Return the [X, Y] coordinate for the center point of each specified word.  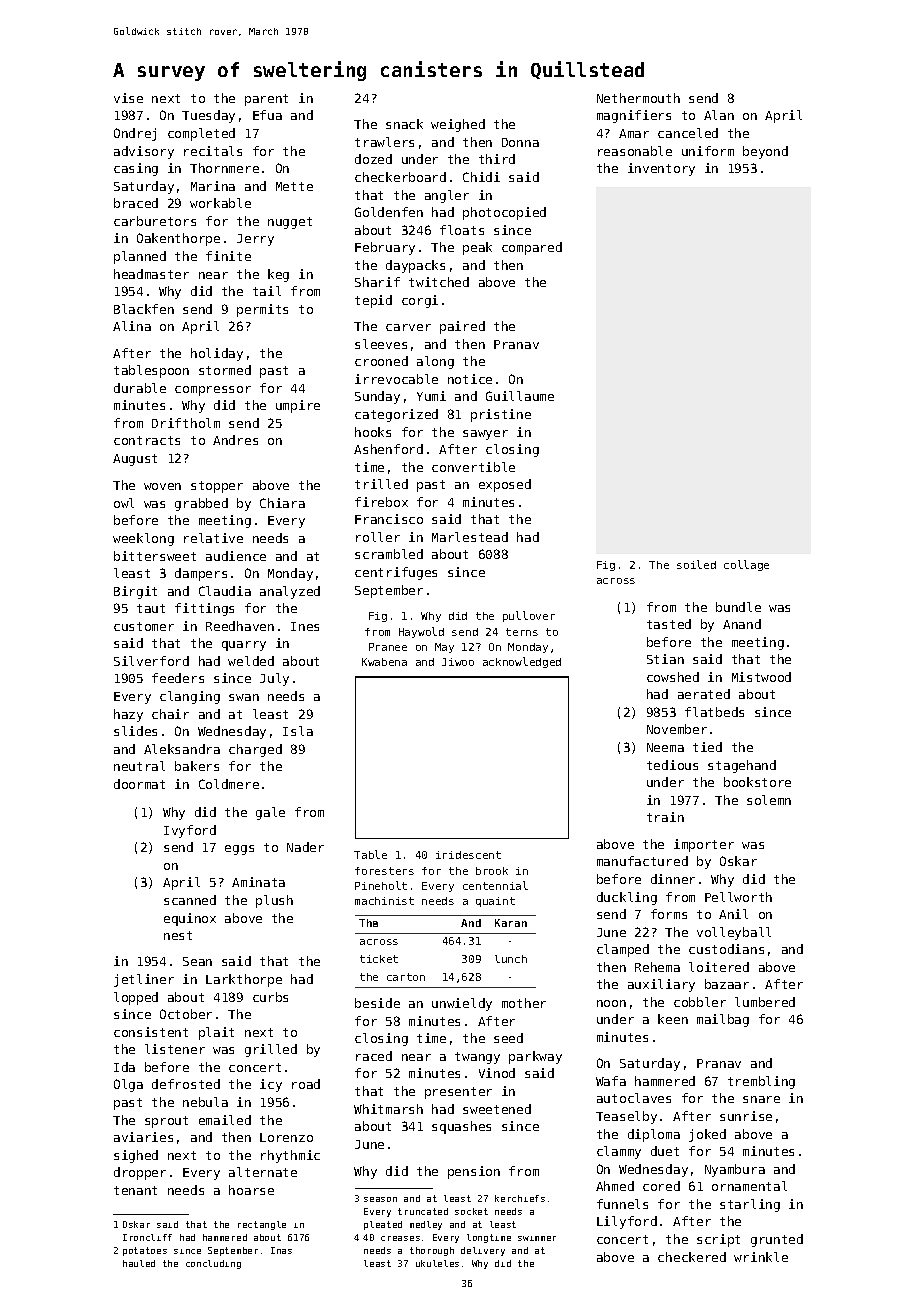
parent [266, 100]
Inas [281, 1250]
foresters [384, 871]
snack [404, 124]
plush [274, 901]
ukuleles [437, 1263]
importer [704, 845]
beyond [765, 152]
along [435, 362]
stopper [217, 487]
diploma [654, 1135]
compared [532, 248]
